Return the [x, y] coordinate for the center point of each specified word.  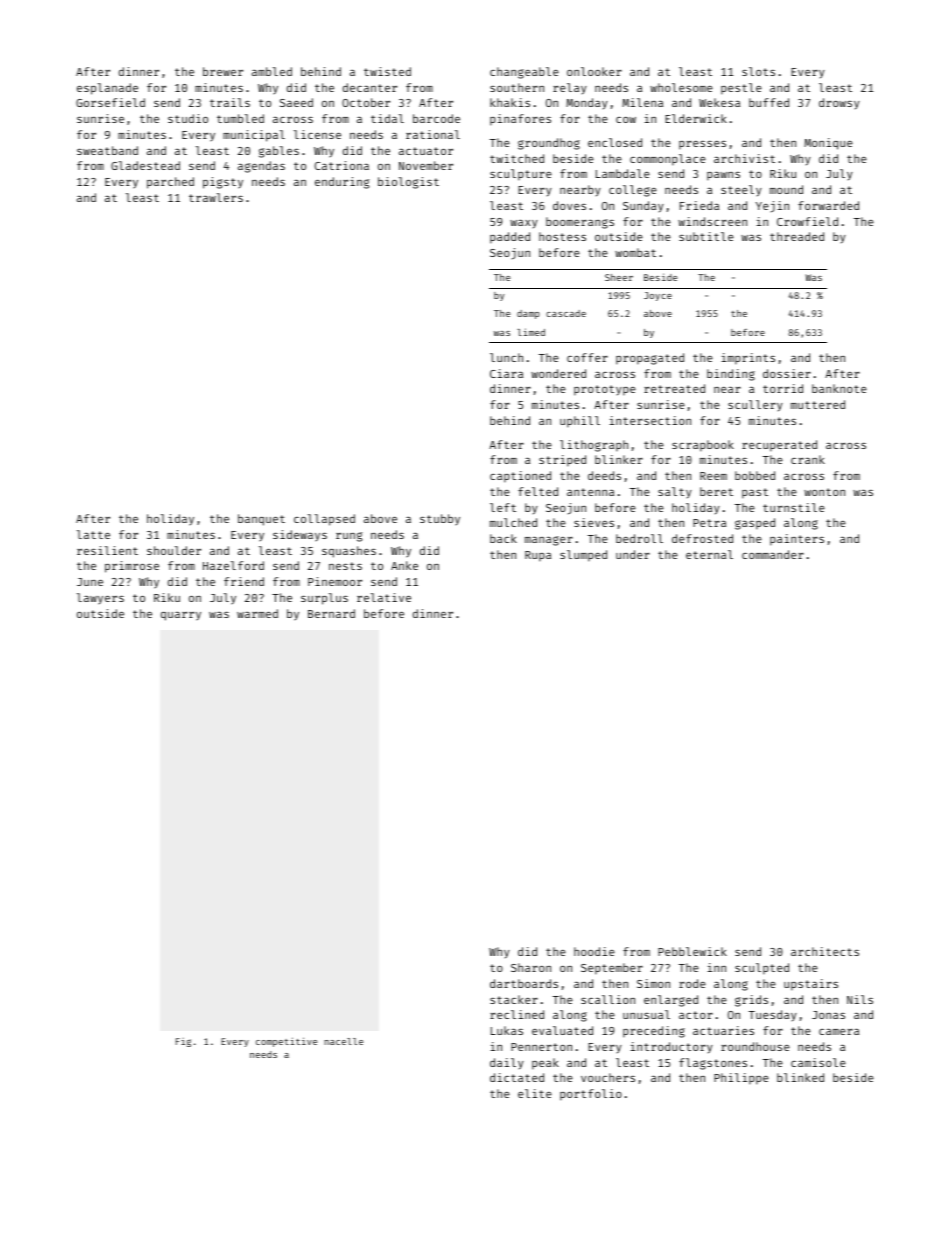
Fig [183, 1042]
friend [244, 581]
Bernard [331, 613]
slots [758, 71]
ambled [272, 71]
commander [773, 554]
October [366, 102]
